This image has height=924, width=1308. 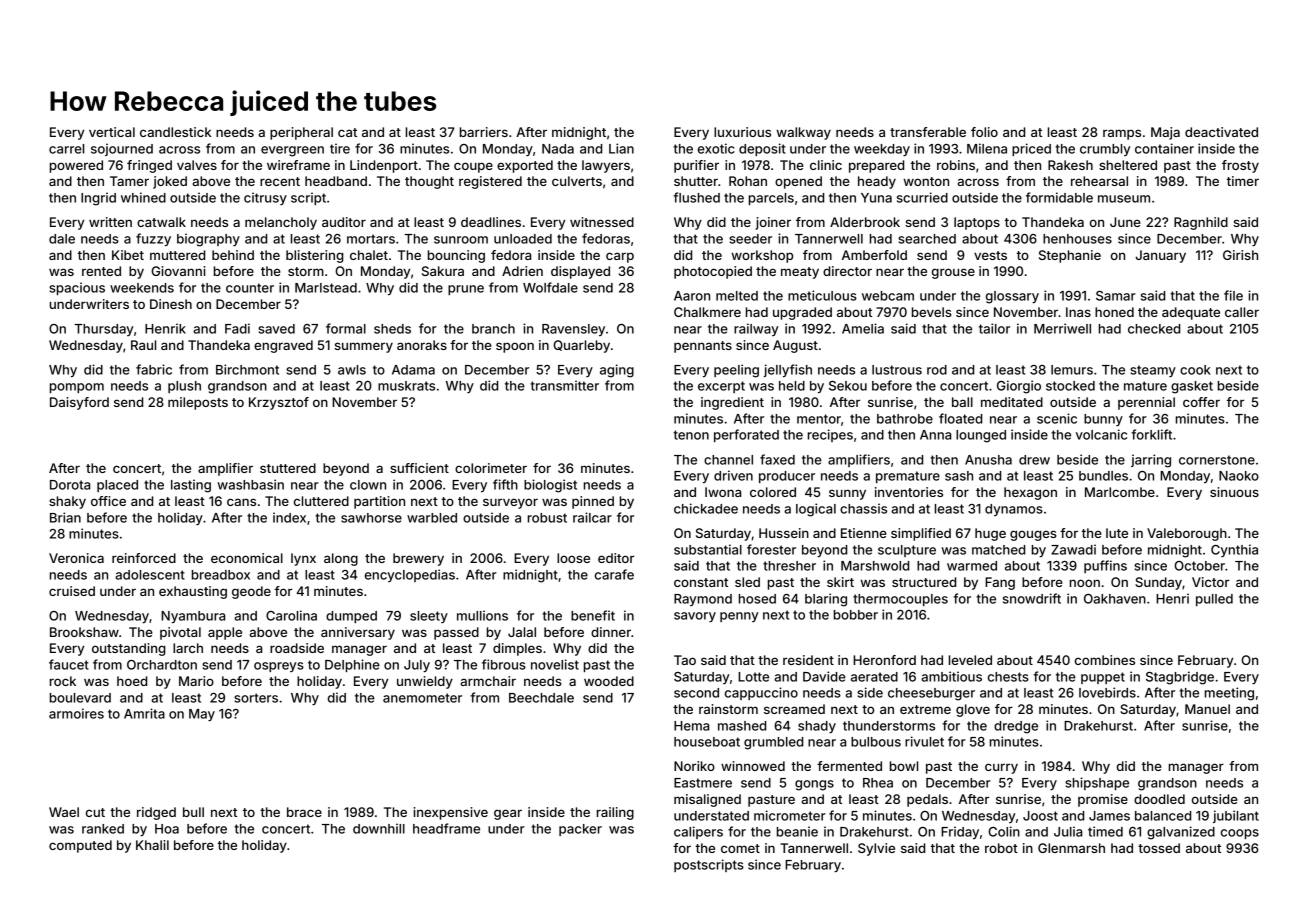 I want to click on comet, so click(x=740, y=848).
